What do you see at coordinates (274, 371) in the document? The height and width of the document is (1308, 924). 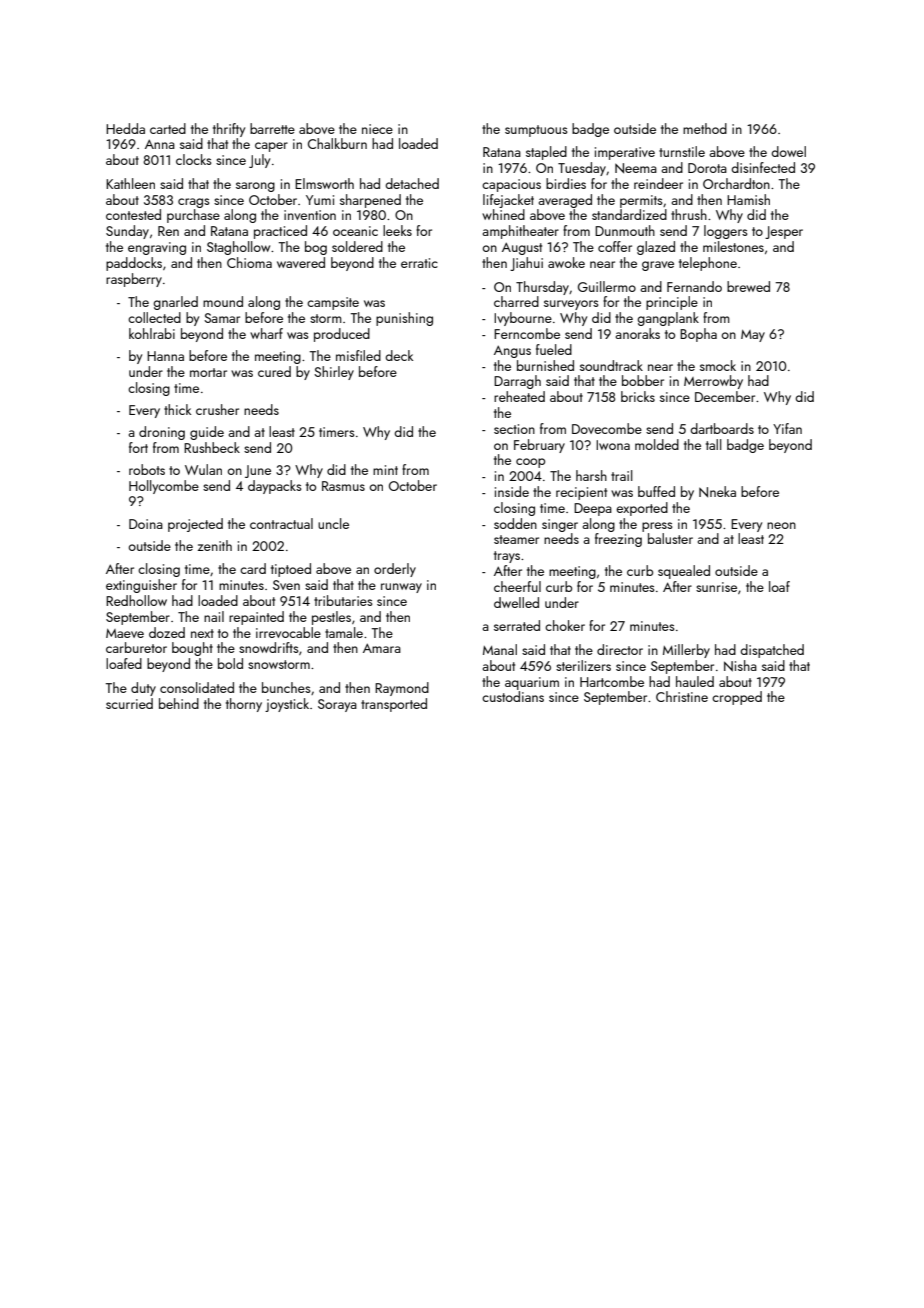 I see `cured` at bounding box center [274, 371].
